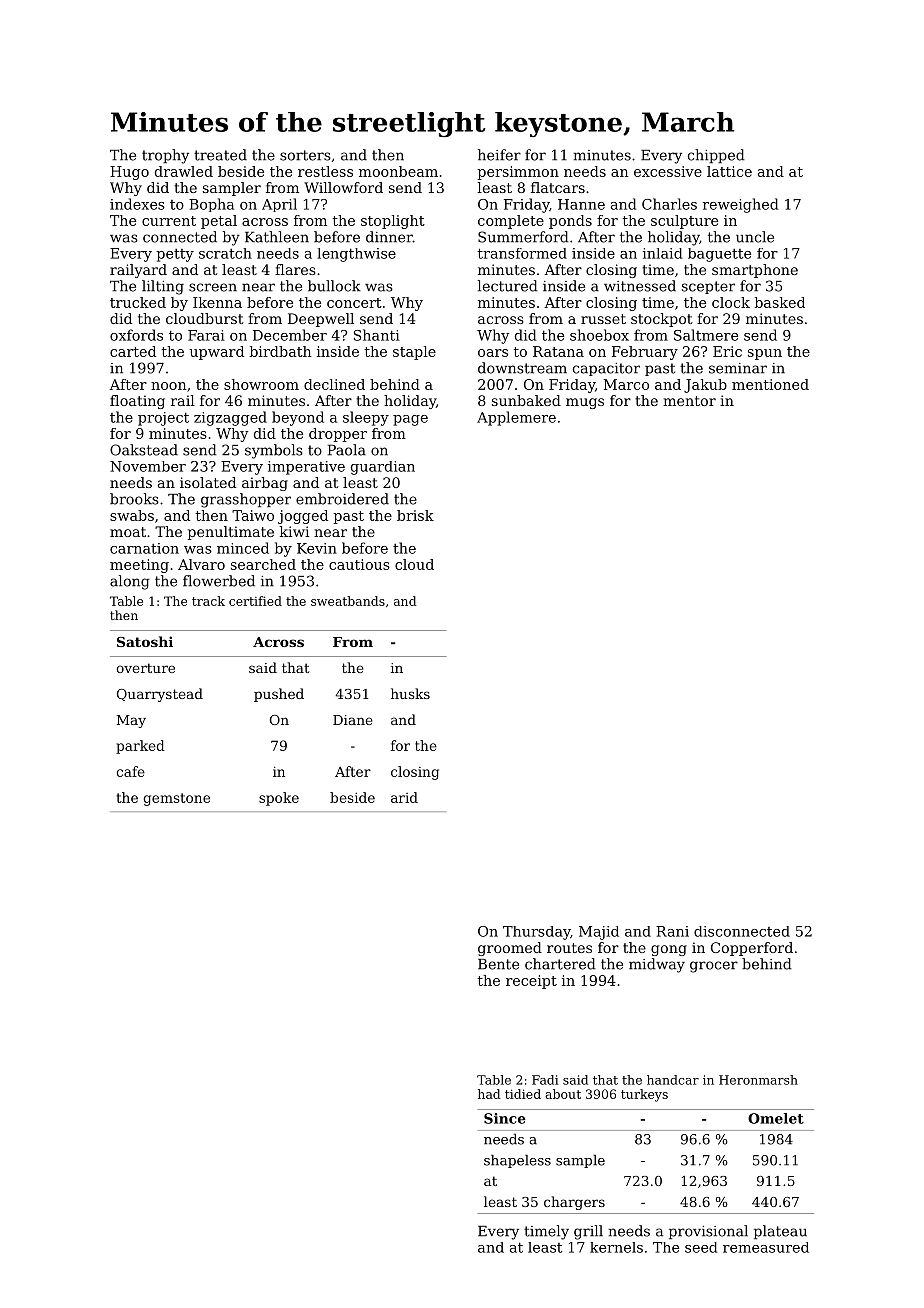  I want to click on heifer, so click(499, 155).
